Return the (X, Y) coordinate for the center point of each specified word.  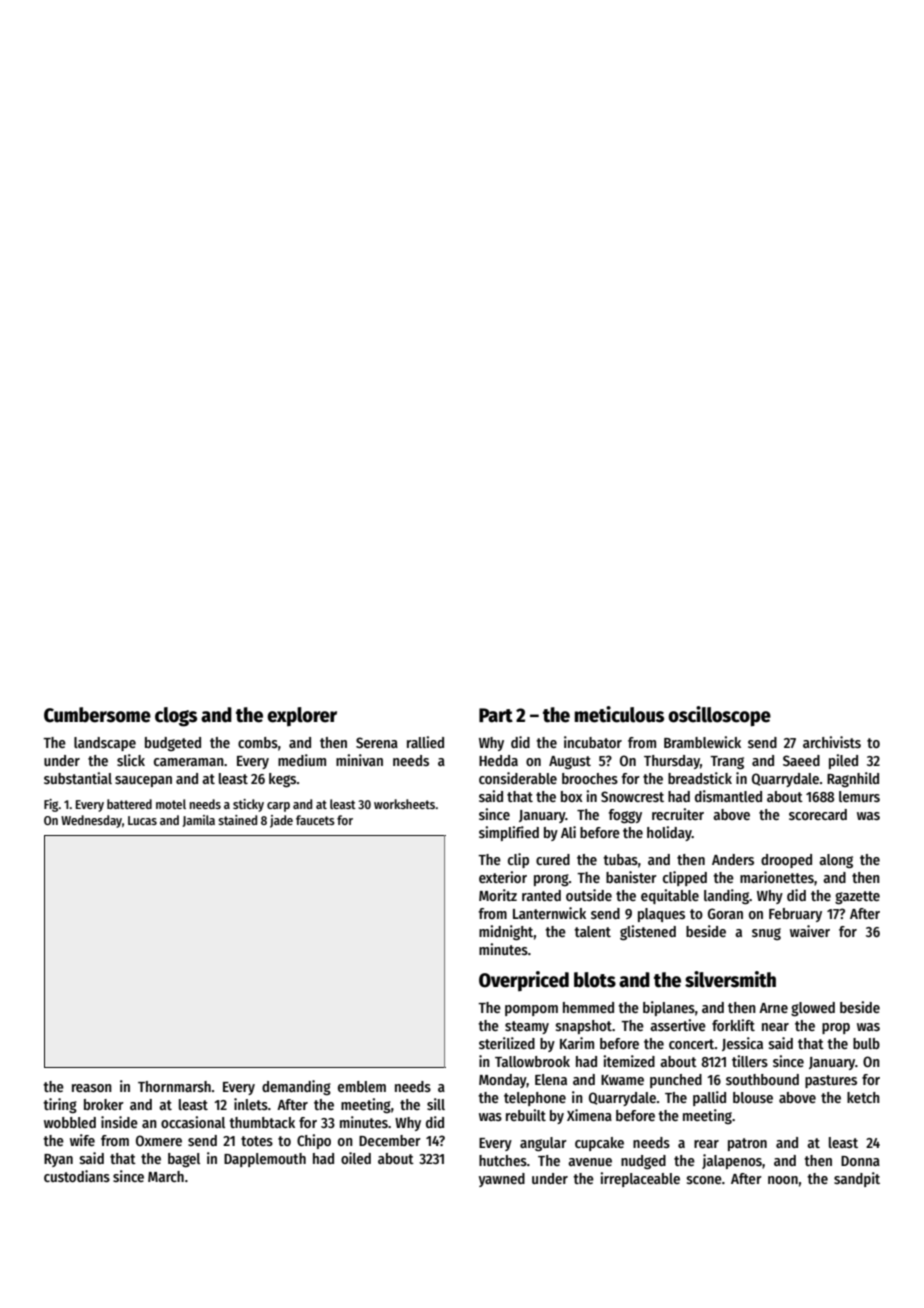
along (836, 861)
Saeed (801, 760)
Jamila (198, 821)
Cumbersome (97, 715)
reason (92, 1088)
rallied (425, 742)
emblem (362, 1086)
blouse (753, 1097)
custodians (77, 1176)
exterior (503, 877)
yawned (502, 1180)
